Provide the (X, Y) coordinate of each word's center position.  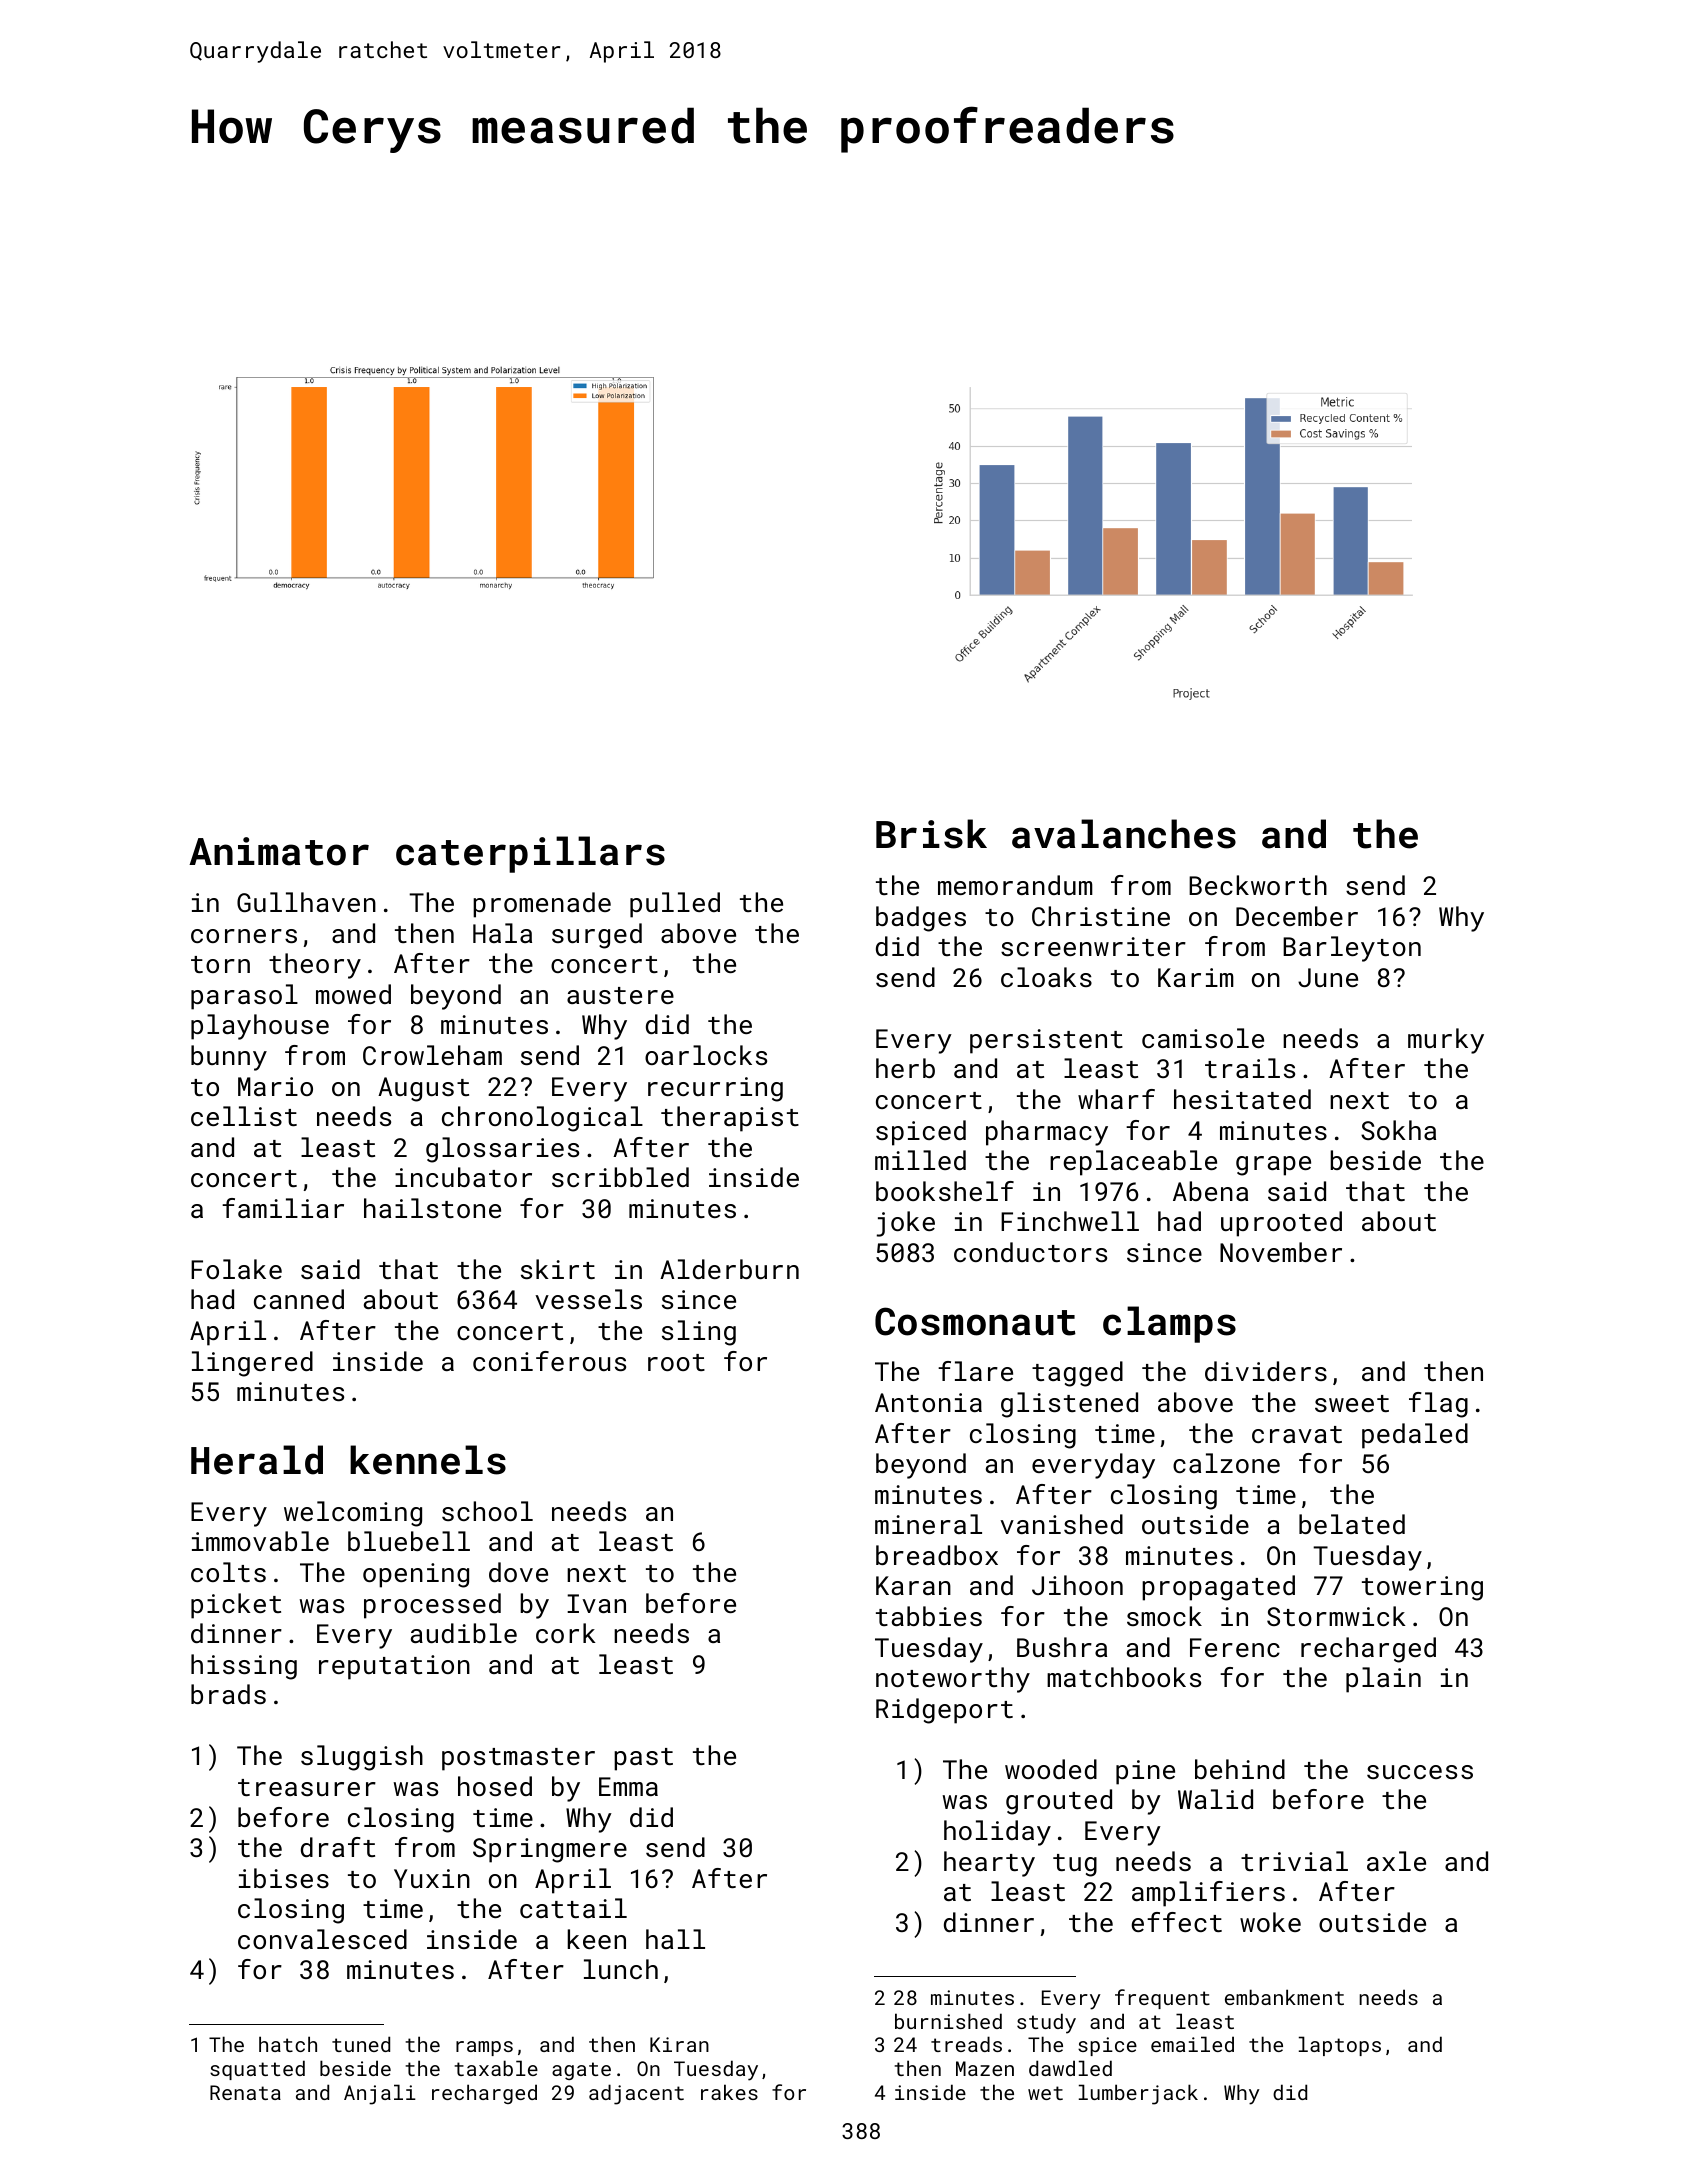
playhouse (260, 1027)
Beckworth (1258, 885)
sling (699, 1333)
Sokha (1398, 1130)
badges (921, 919)
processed (432, 1606)
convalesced (322, 1939)
